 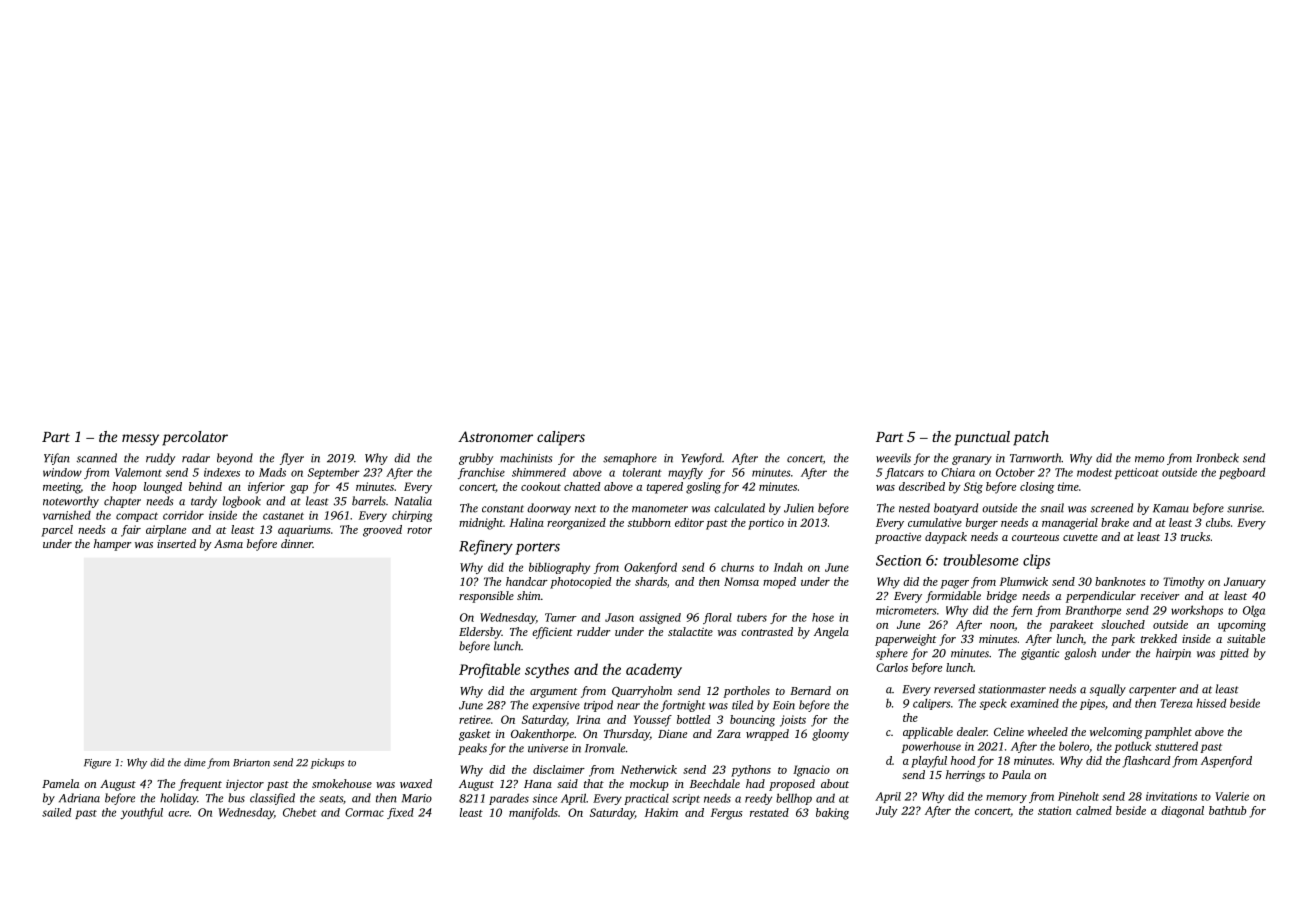 What do you see at coordinates (60, 783) in the document?
I see `Pamela` at bounding box center [60, 783].
